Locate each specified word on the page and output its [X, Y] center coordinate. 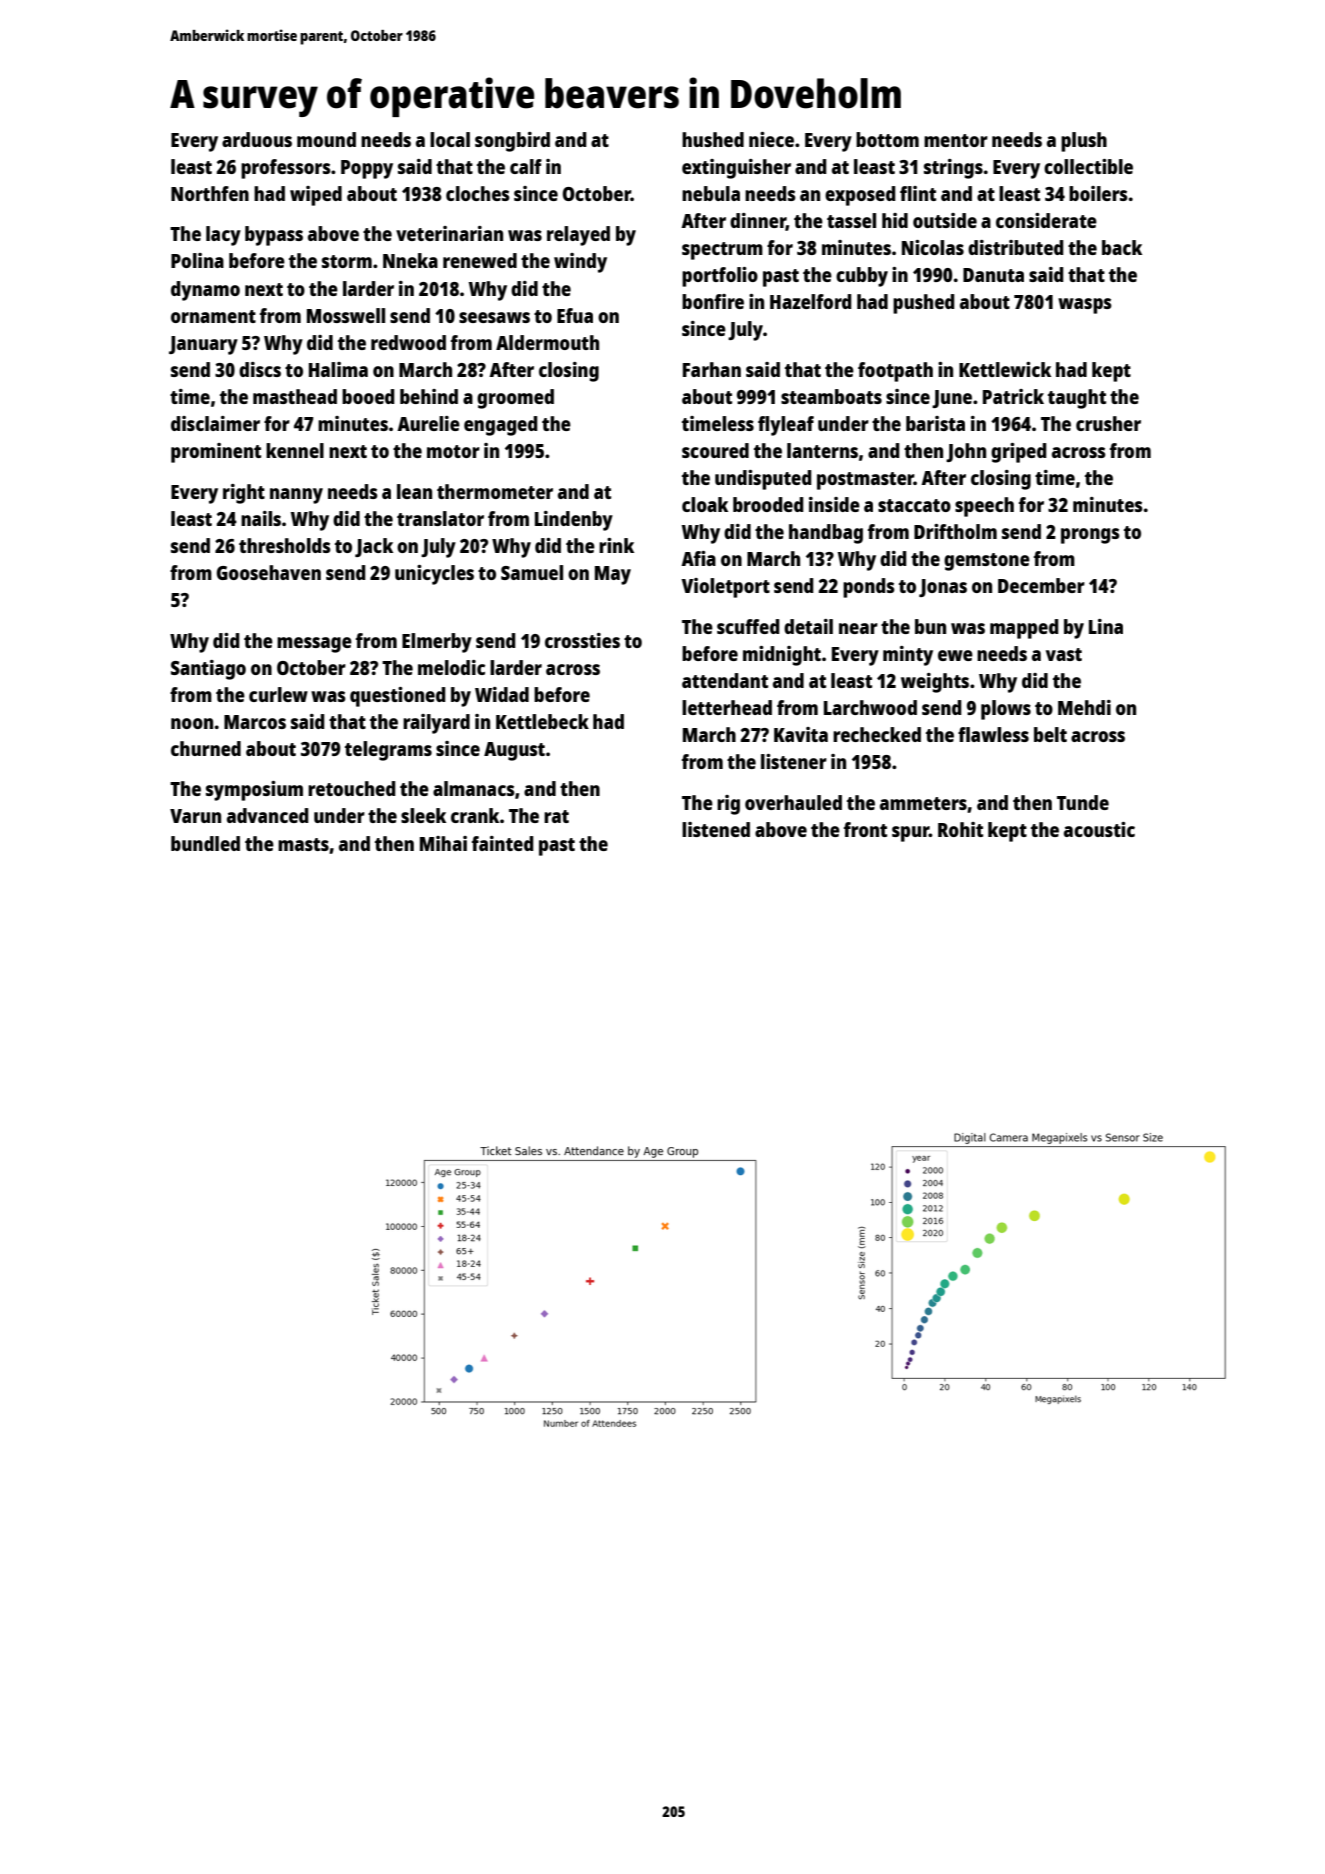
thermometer [495, 491]
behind [429, 396]
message [314, 645]
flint [918, 193]
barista [935, 423]
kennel [295, 450]
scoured [715, 450]
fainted [503, 843]
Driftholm [955, 531]
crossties [582, 640]
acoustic [1099, 829]
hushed [713, 139]
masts [303, 844]
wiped [316, 196]
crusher [1108, 423]
